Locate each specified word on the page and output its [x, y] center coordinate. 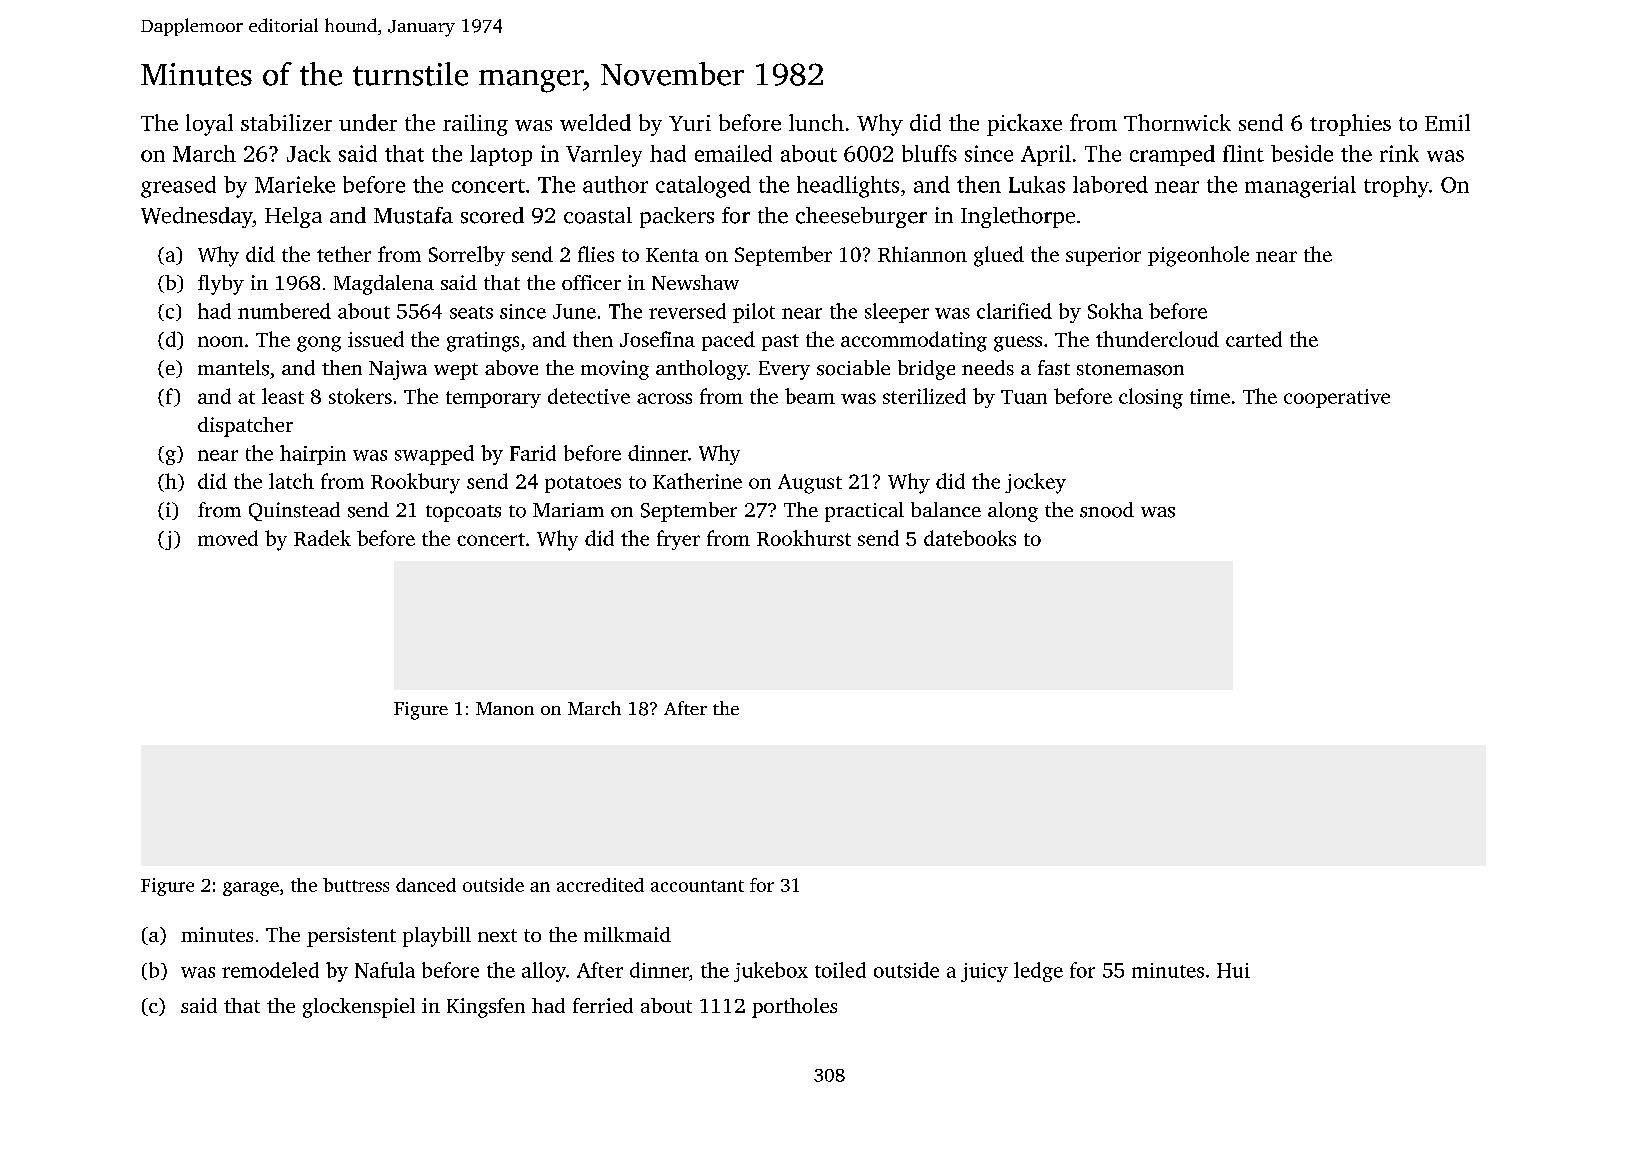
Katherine [697, 481]
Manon [505, 708]
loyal [209, 125]
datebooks [970, 538]
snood [1107, 510]
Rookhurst [804, 538]
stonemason [1130, 369]
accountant [697, 886]
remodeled [270, 970]
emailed [733, 153]
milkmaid [627, 934]
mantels [233, 368]
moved [228, 538]
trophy [1396, 187]
